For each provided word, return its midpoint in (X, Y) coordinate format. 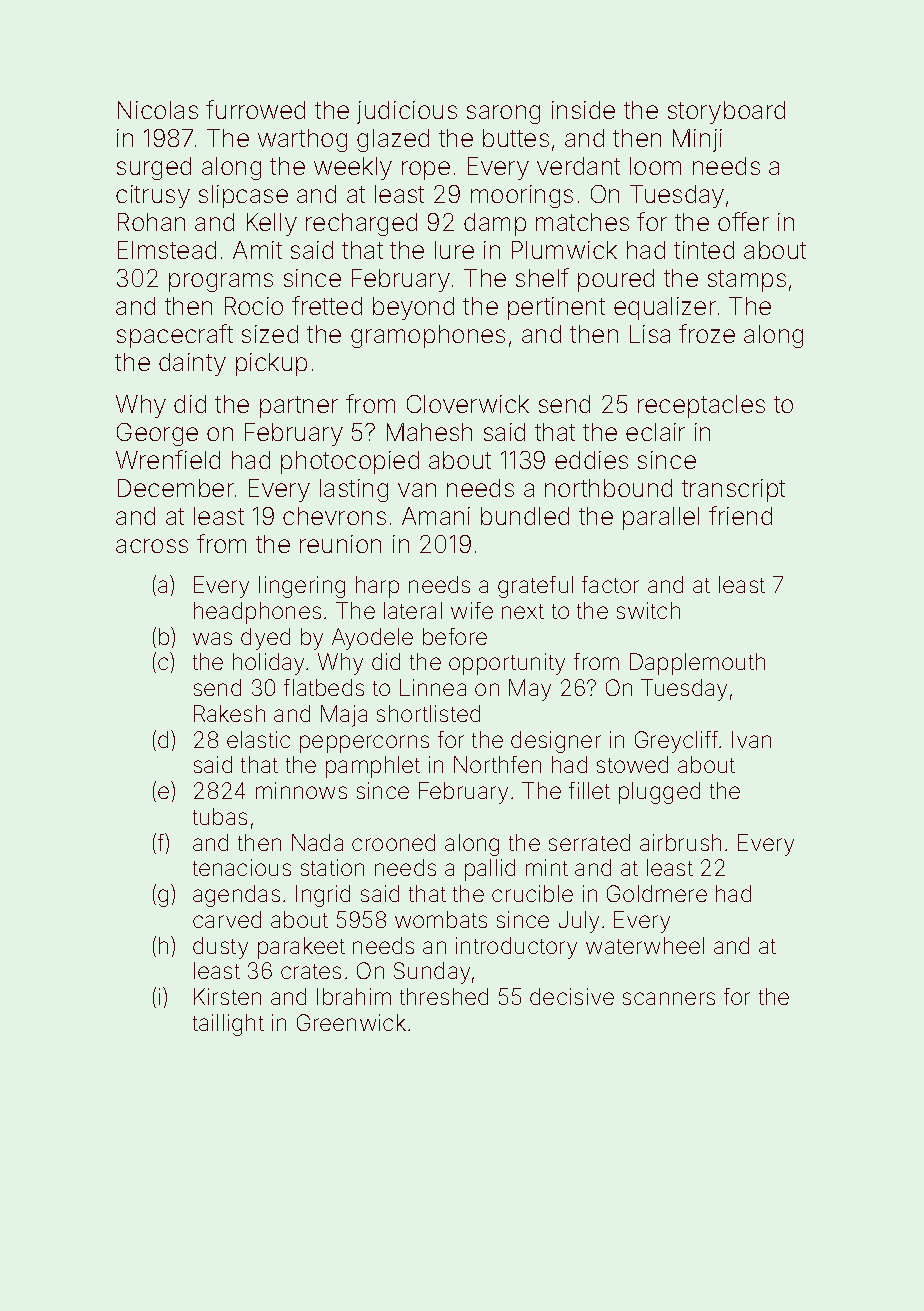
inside (583, 110)
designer (556, 742)
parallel (661, 518)
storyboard (726, 112)
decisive (572, 996)
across (152, 546)
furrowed (255, 109)
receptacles (701, 406)
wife (472, 610)
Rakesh (229, 713)
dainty (192, 364)
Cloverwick (468, 404)
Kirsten (227, 996)
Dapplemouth (697, 664)
